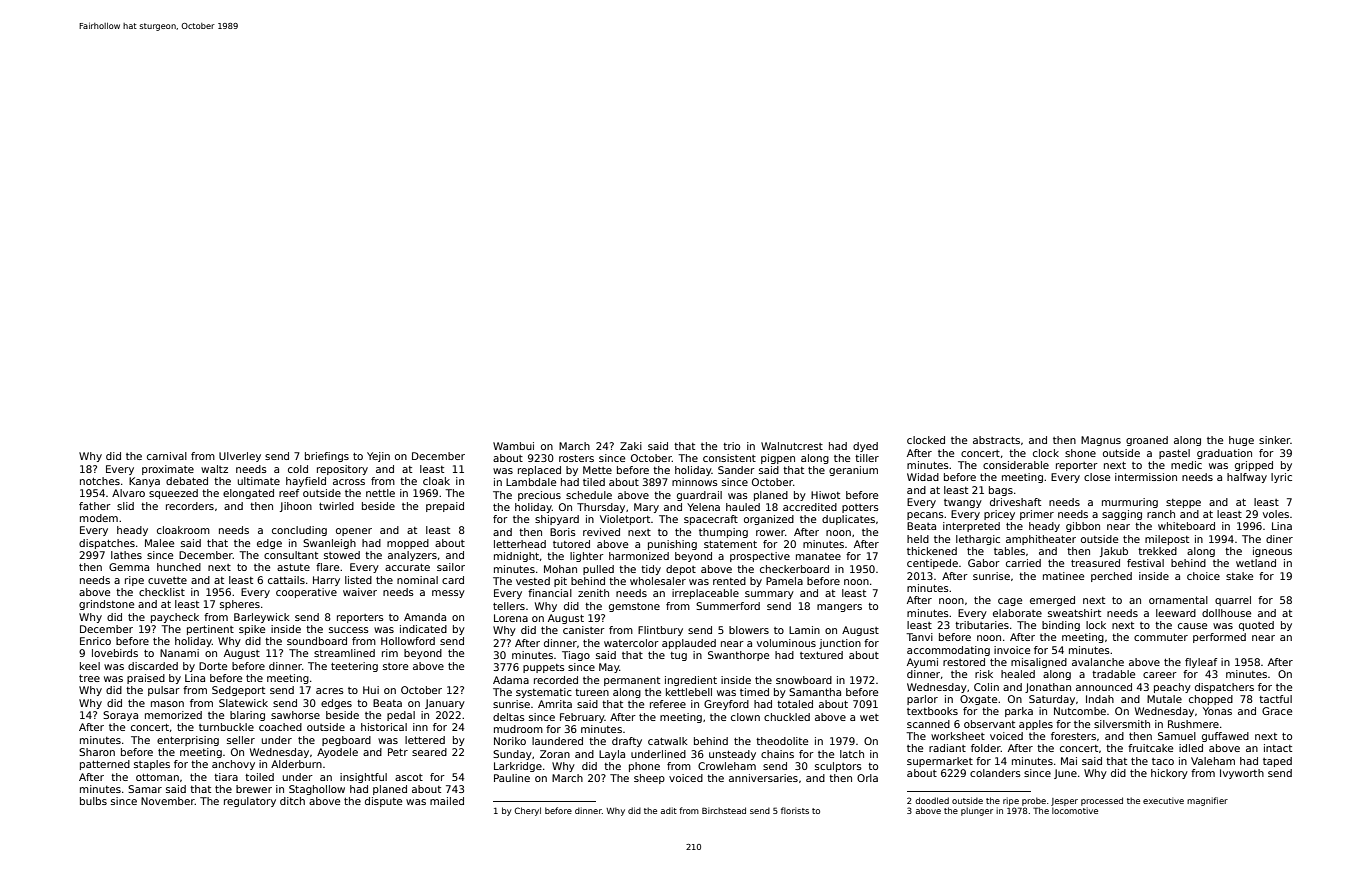 This screenshot has height=887, width=1372. I want to click on tutored, so click(571, 544).
